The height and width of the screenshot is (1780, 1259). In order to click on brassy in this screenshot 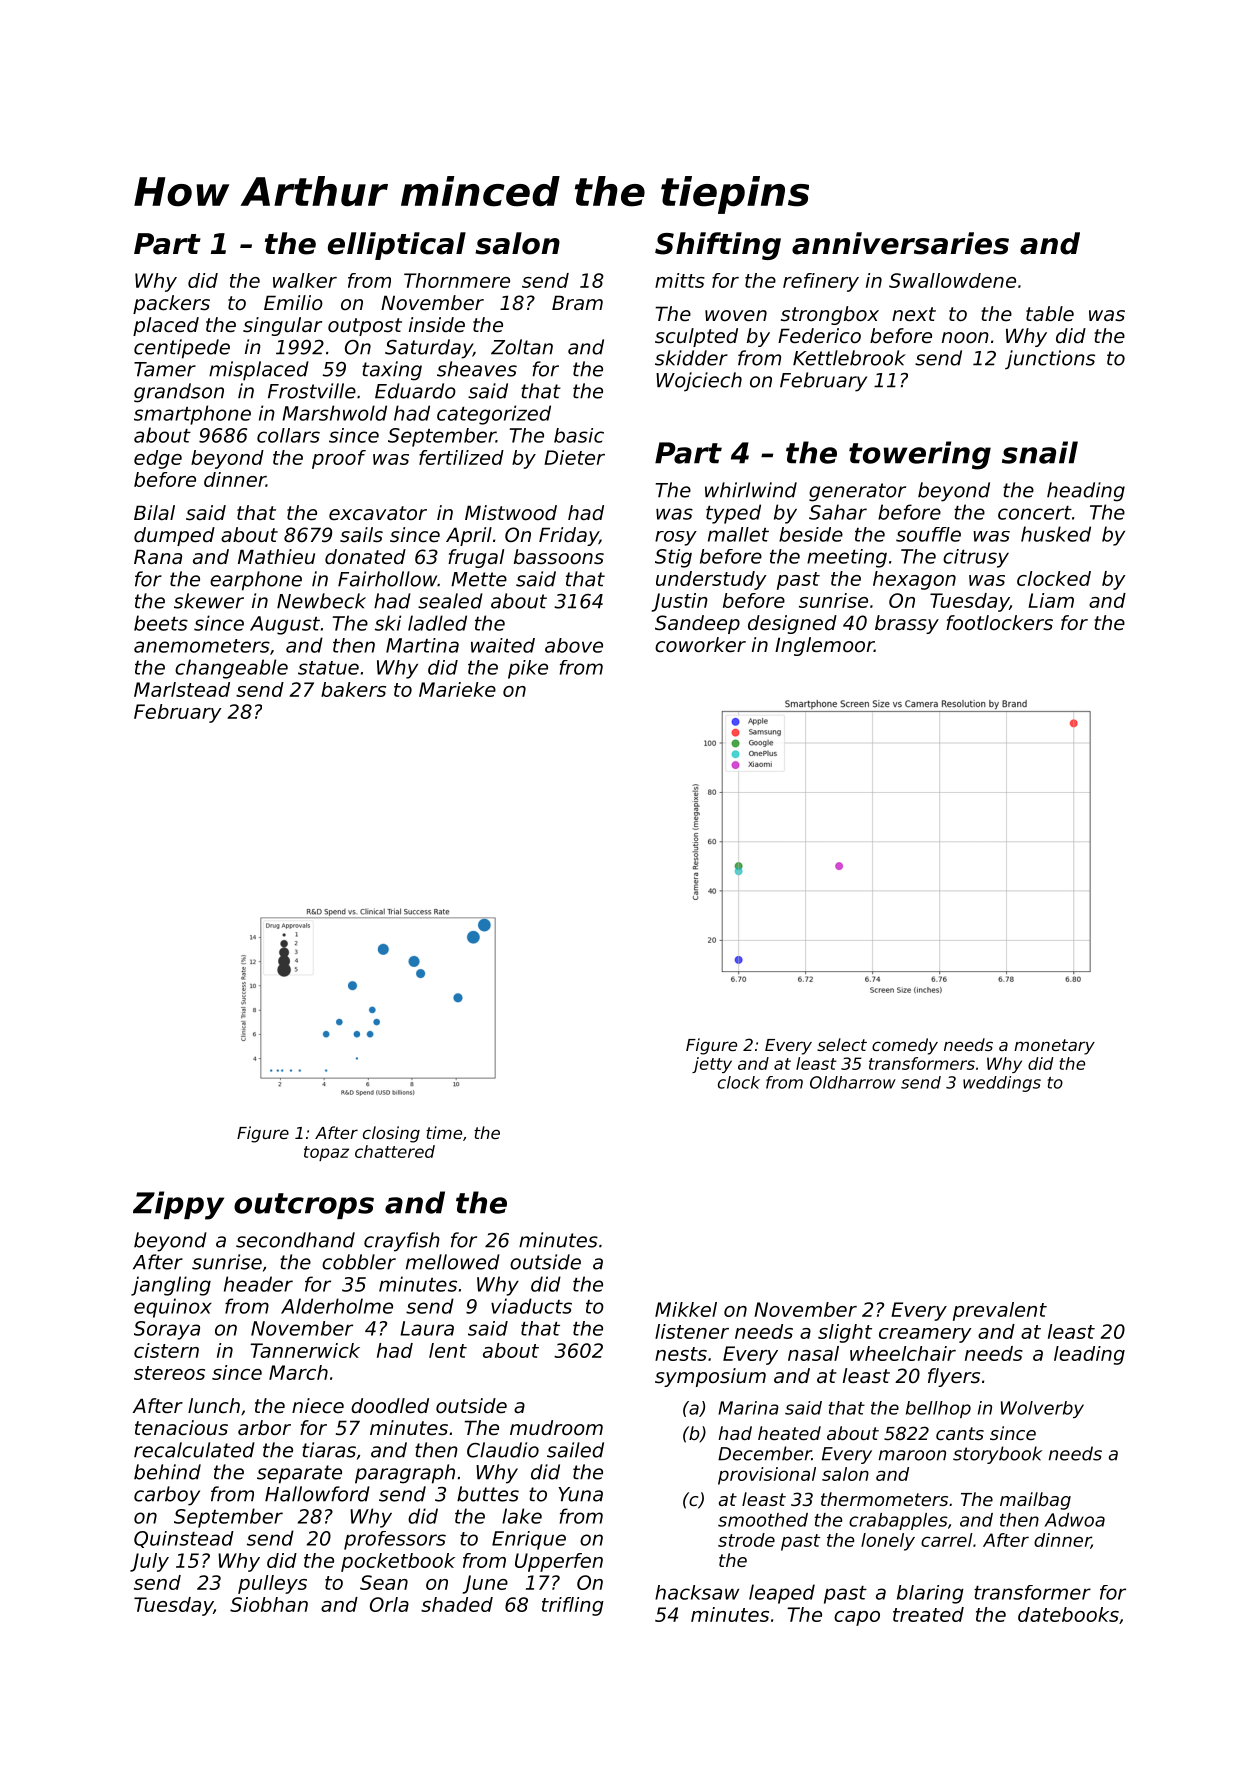, I will do `click(907, 624)`.
